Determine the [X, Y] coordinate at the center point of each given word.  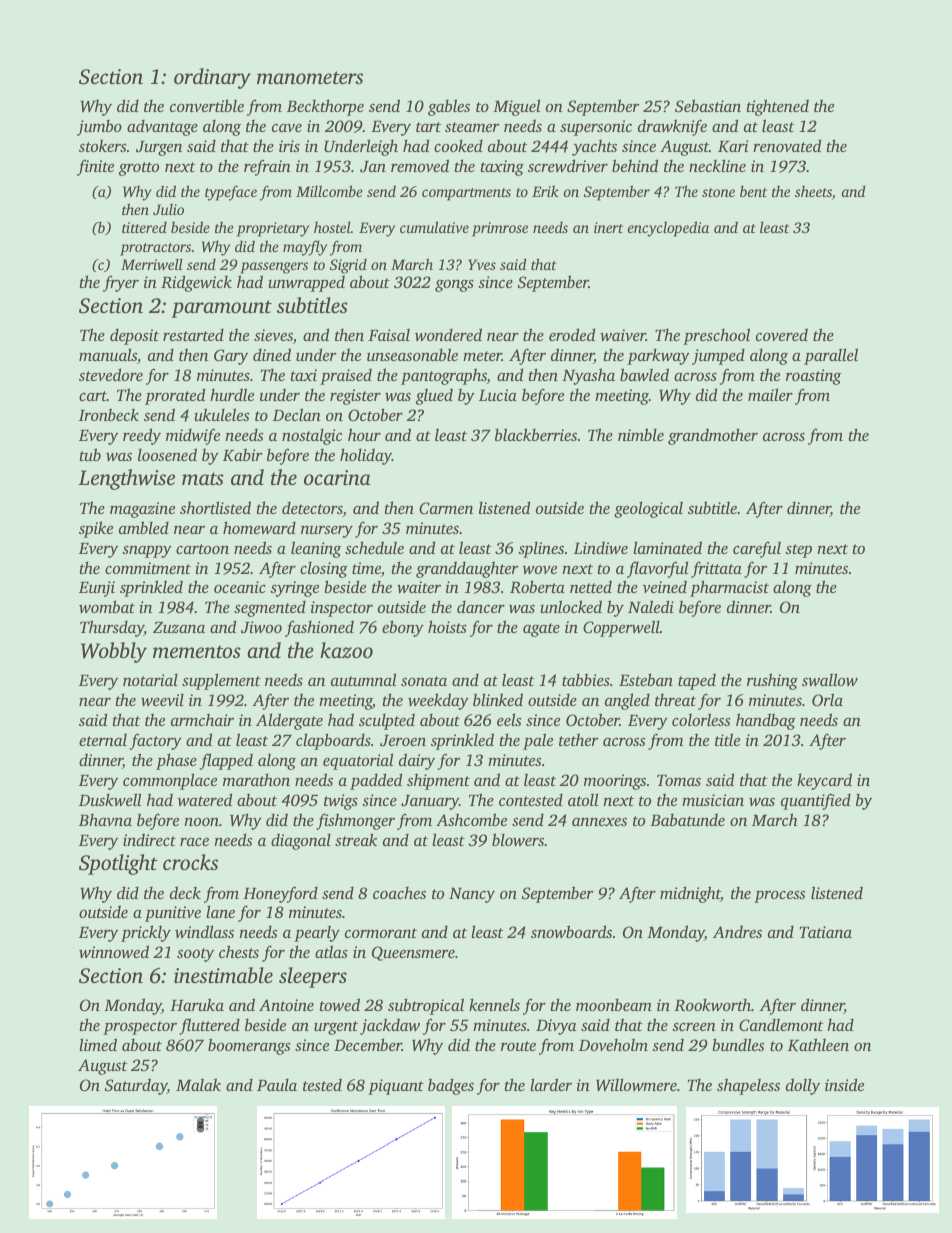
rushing [772, 681]
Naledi [651, 606]
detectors [312, 509]
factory [156, 741]
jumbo [99, 127]
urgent [336, 1028]
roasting [814, 377]
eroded [572, 334]
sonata [424, 681]
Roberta [537, 587]
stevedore [111, 374]
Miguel [517, 107]
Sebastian [708, 106]
